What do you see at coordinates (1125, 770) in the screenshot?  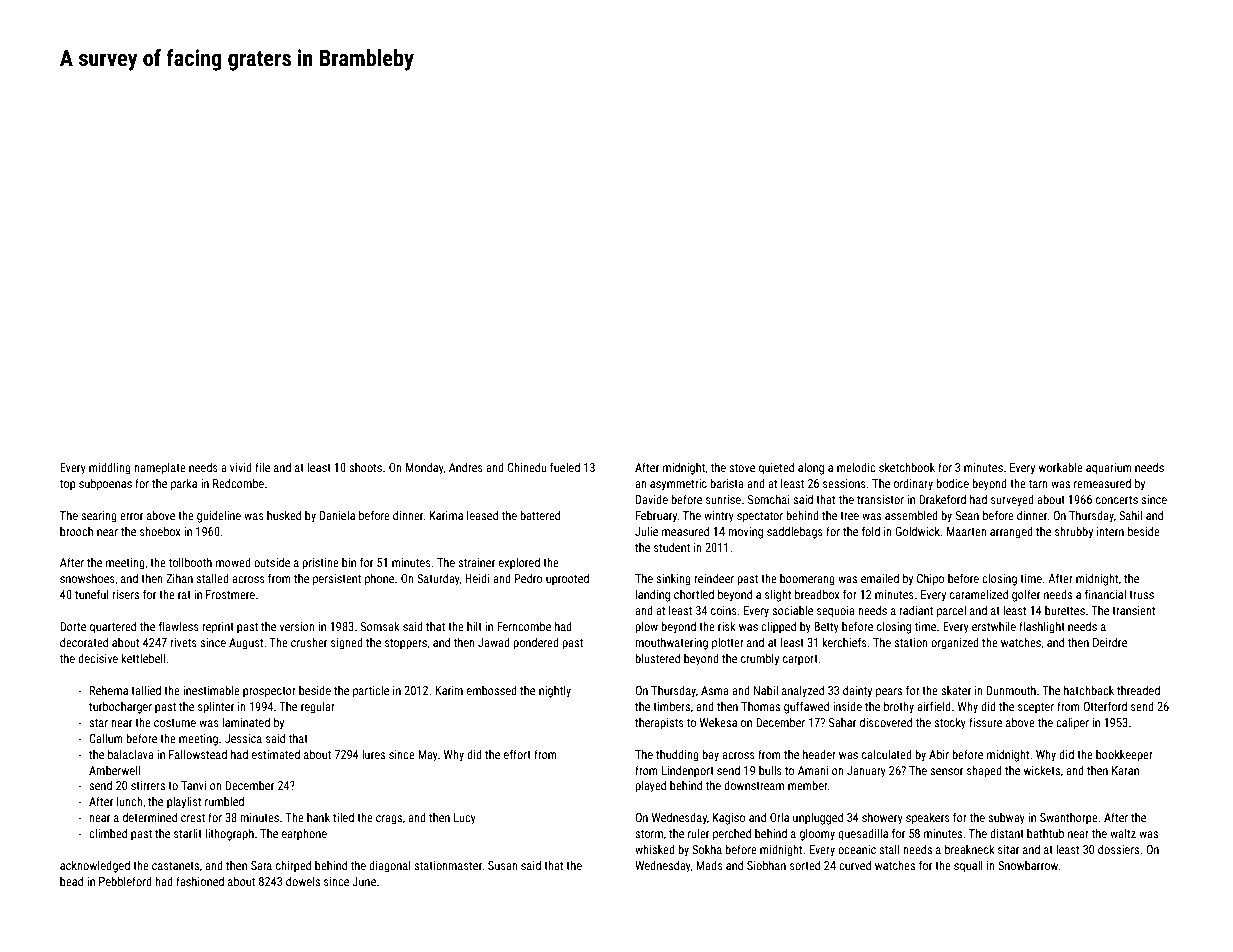 I see `Karan` at bounding box center [1125, 770].
